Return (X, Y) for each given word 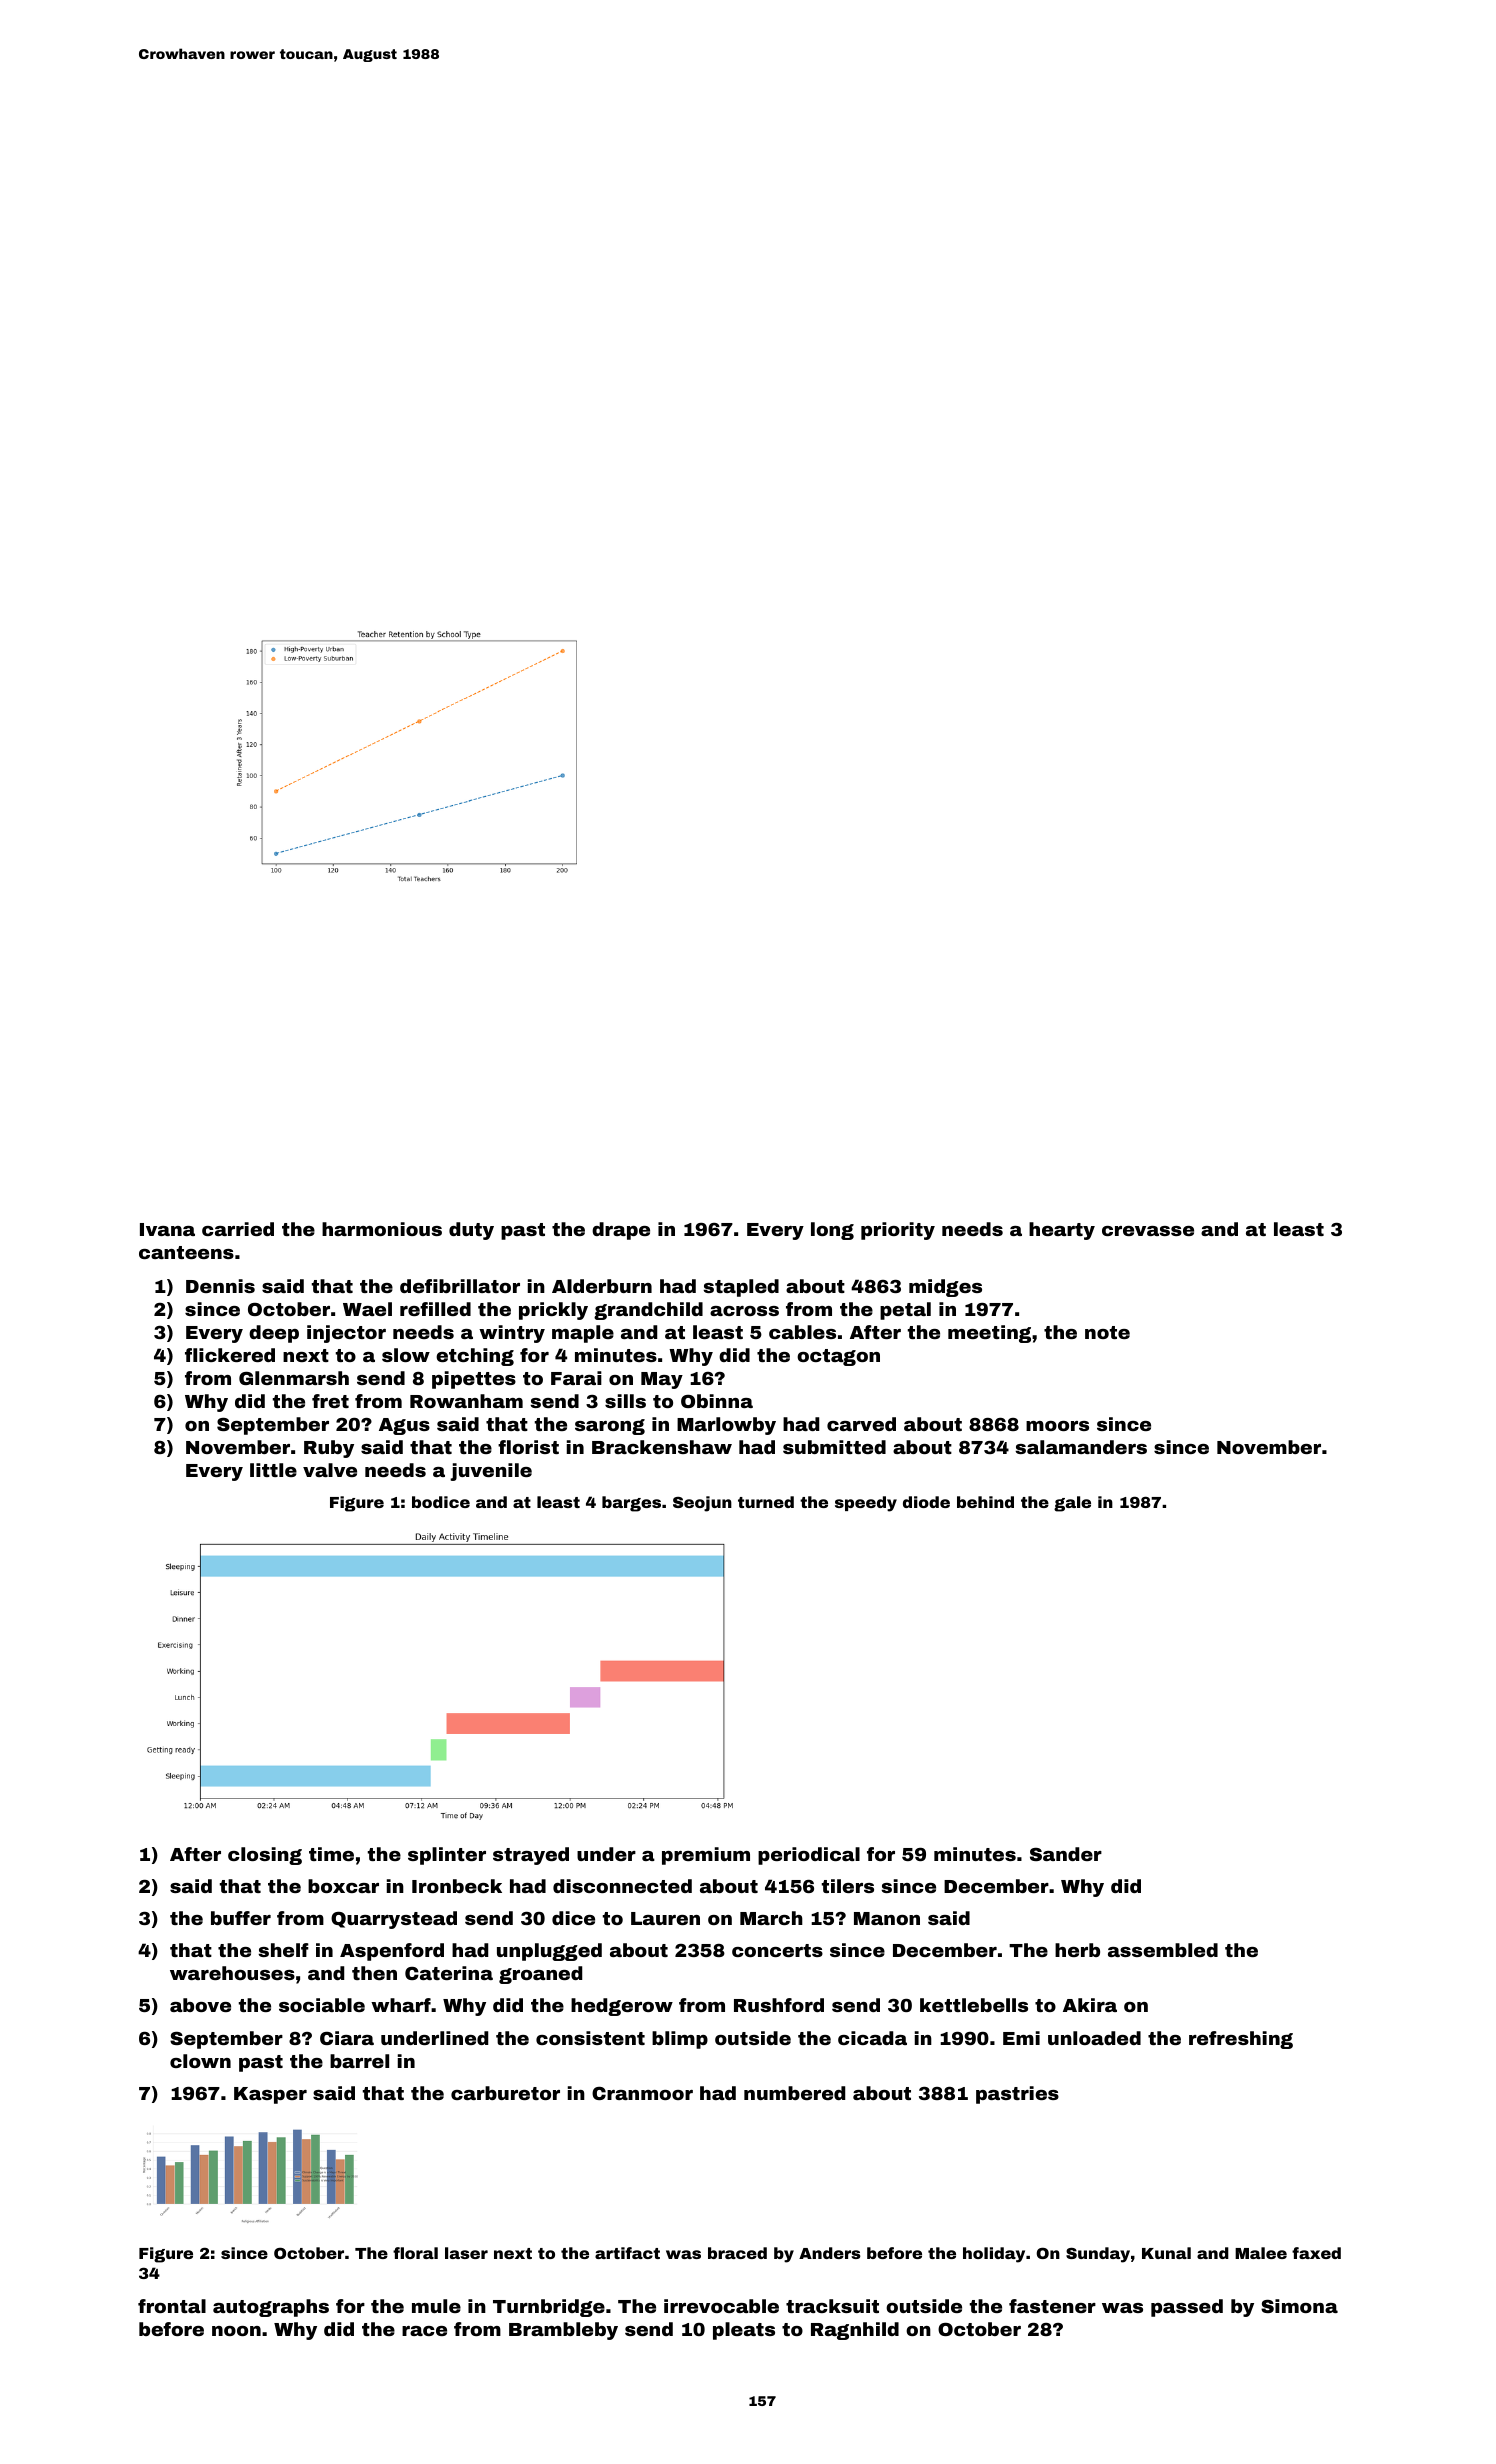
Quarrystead (394, 1920)
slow (406, 1355)
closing (265, 1856)
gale (1072, 1504)
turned (766, 1502)
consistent (590, 2038)
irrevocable (721, 2306)
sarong (610, 1427)
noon (236, 2331)
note (1107, 1332)
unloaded (1094, 2038)
